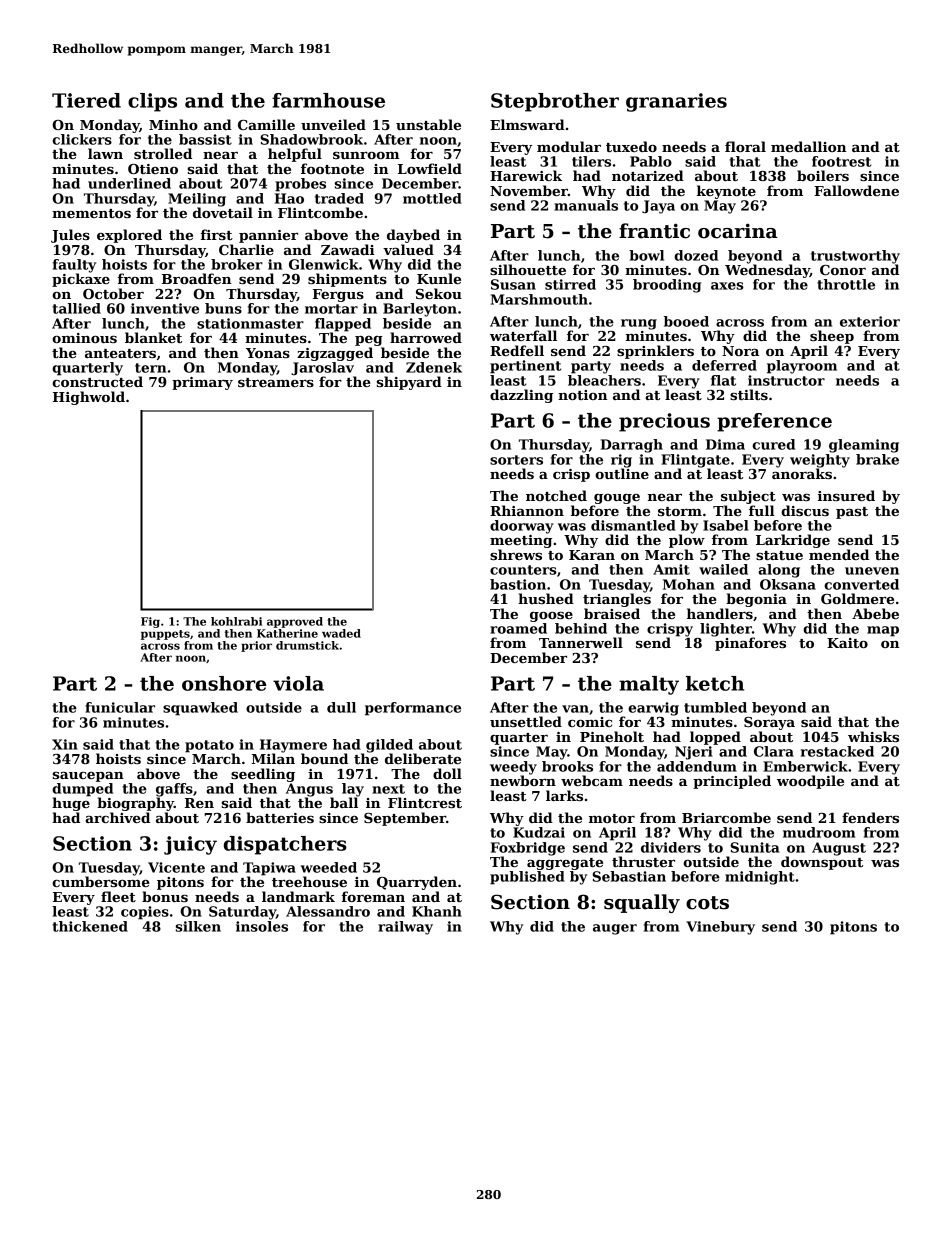  Describe the element at coordinates (852, 513) in the screenshot. I see `past` at that location.
